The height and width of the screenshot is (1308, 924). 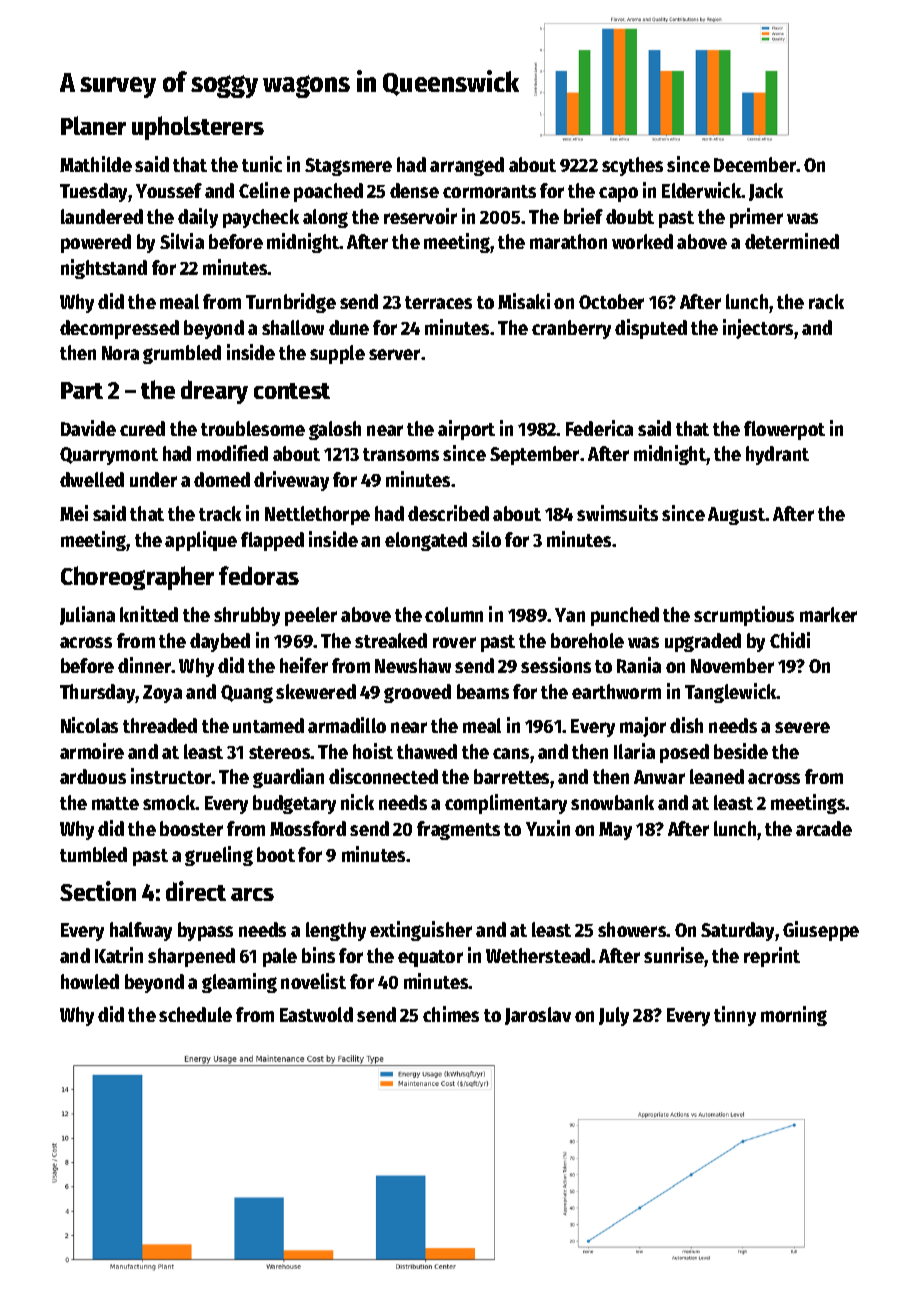 I want to click on Jack, so click(x=766, y=192).
